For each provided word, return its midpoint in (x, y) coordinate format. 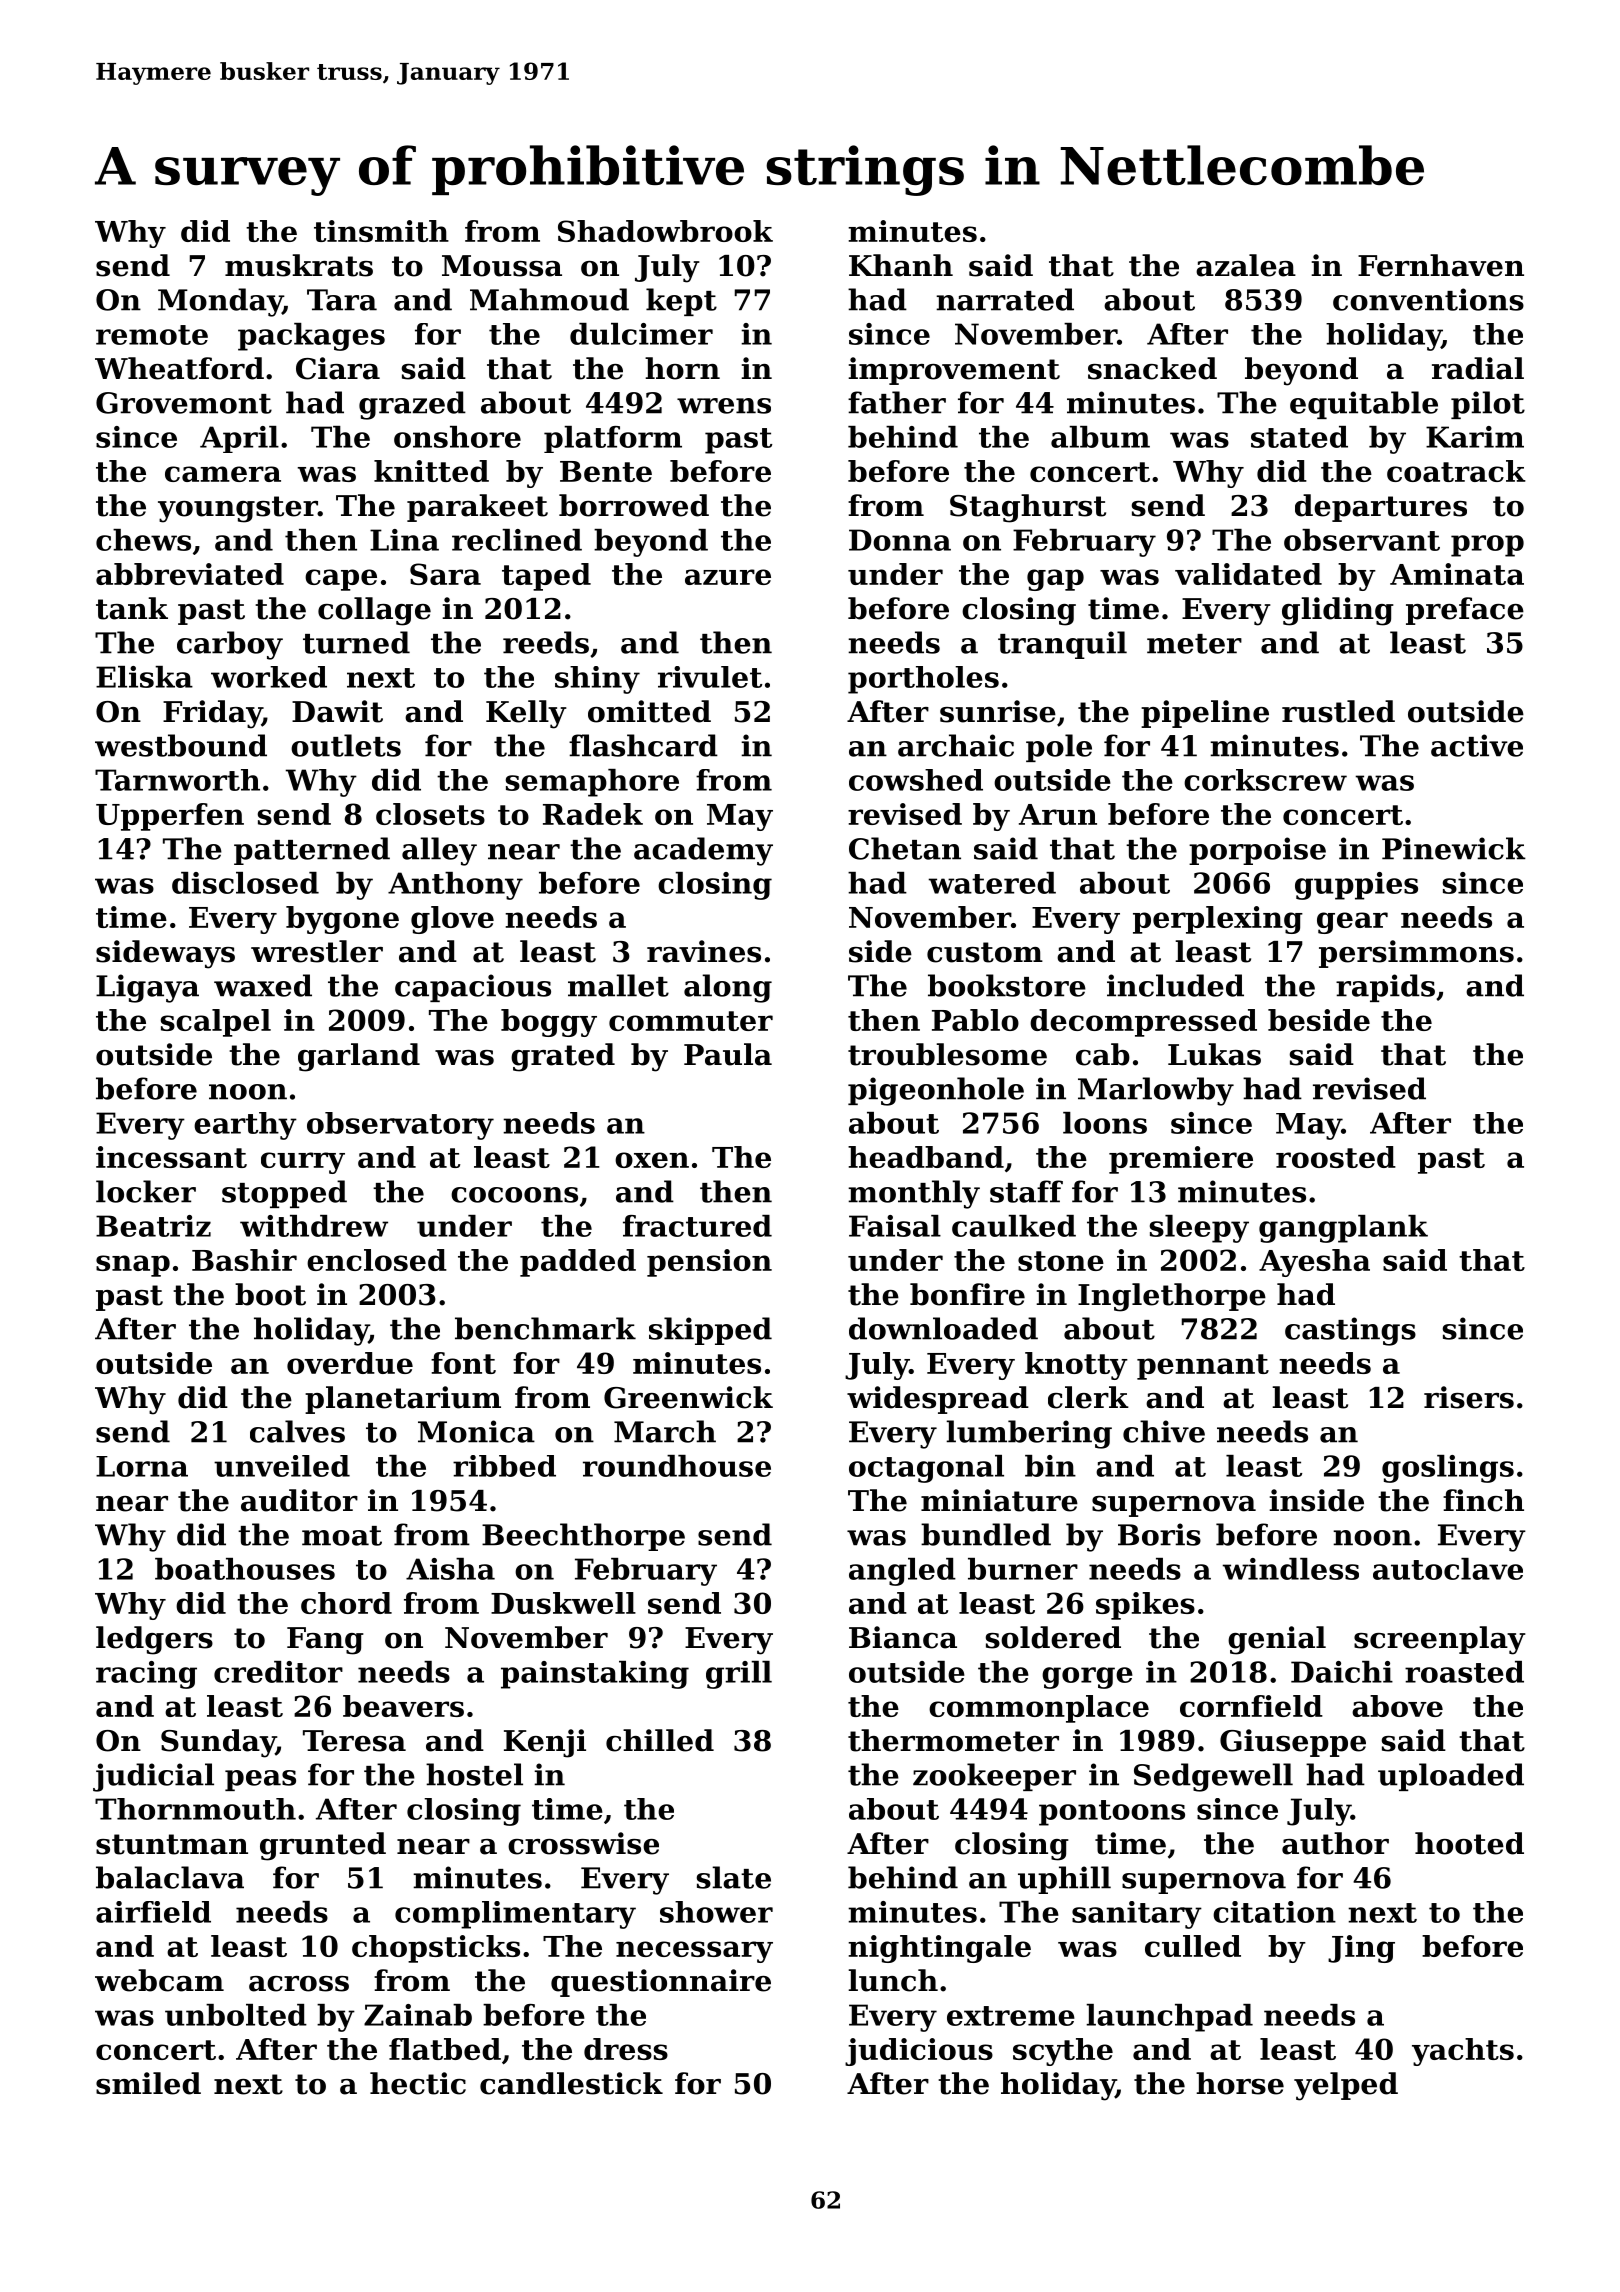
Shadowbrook (665, 231)
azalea (1246, 265)
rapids (1385, 988)
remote (152, 335)
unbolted (236, 2015)
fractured (697, 1226)
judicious (919, 2052)
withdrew (314, 1226)
